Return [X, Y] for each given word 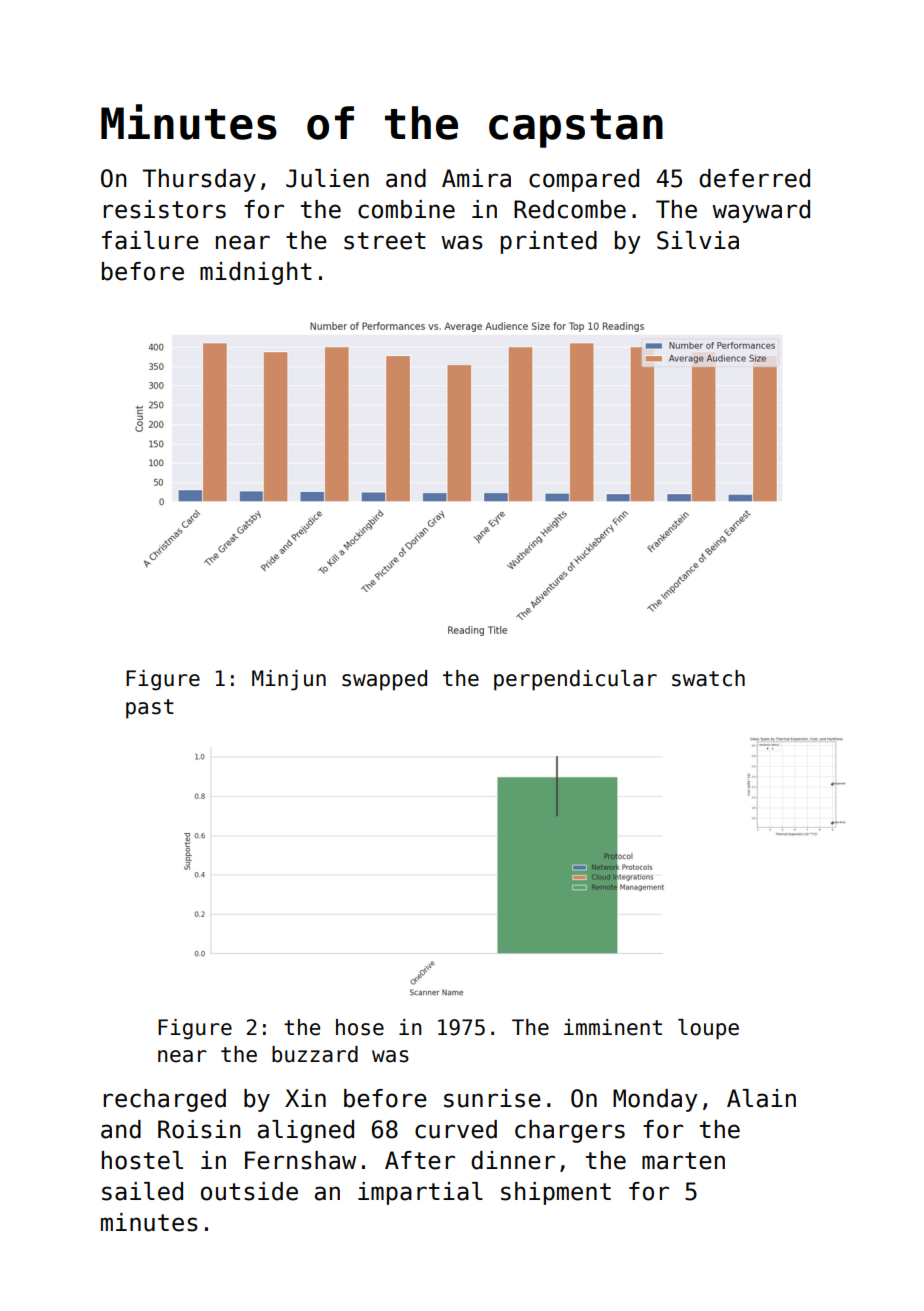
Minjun [289, 680]
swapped [384, 680]
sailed [142, 1191]
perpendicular [575, 680]
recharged [165, 1100]
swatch [708, 678]
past [150, 709]
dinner [513, 1160]
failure [150, 240]
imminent [613, 1027]
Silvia [698, 240]
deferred [754, 178]
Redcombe [570, 209]
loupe [708, 1029]
